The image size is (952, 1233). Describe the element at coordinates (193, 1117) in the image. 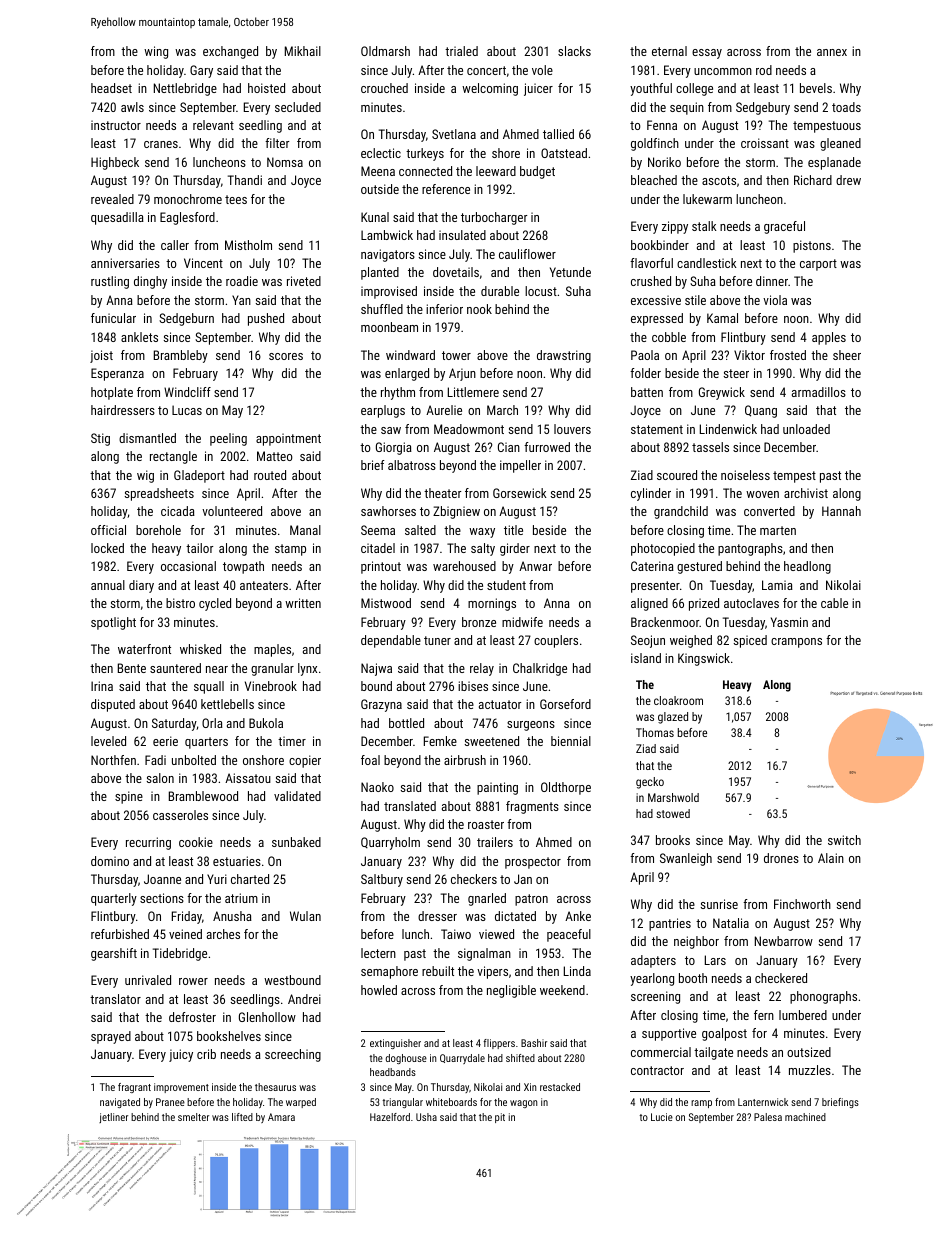

I see `smelter` at that location.
